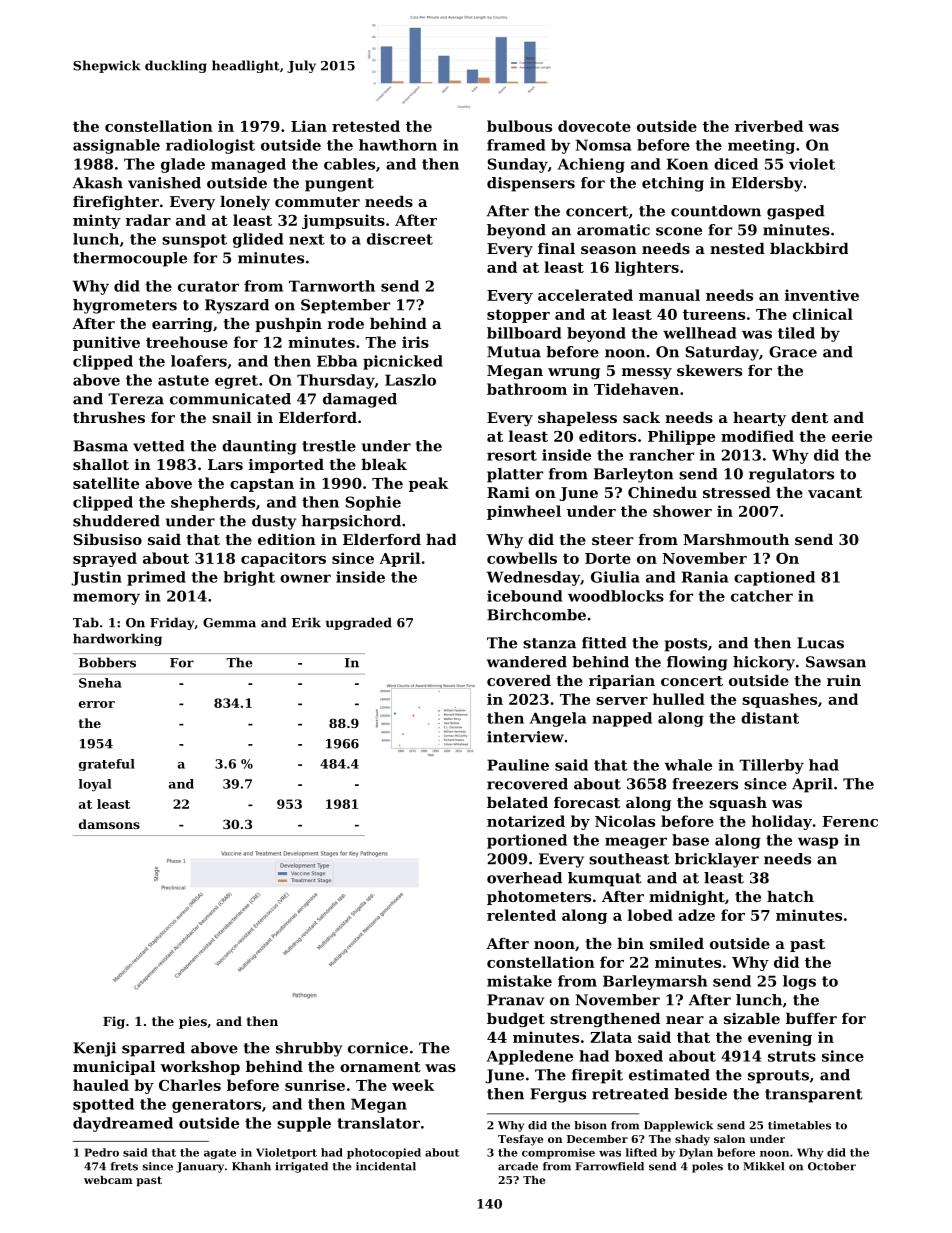 Image resolution: width=952 pixels, height=1233 pixels. Describe the element at coordinates (183, 165) in the screenshot. I see `glade` at that location.
